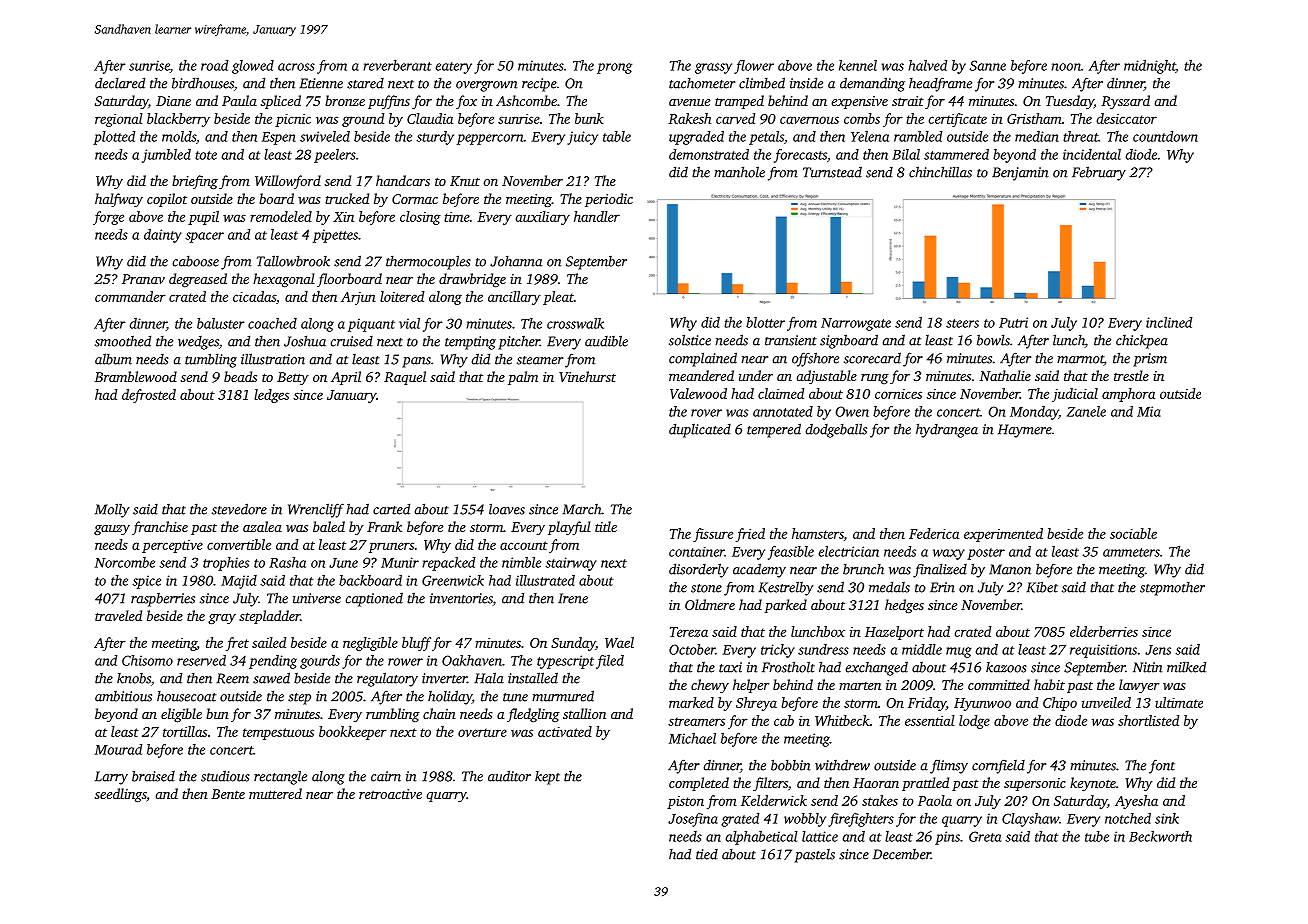  What do you see at coordinates (149, 396) in the document?
I see `defrosted` at bounding box center [149, 396].
